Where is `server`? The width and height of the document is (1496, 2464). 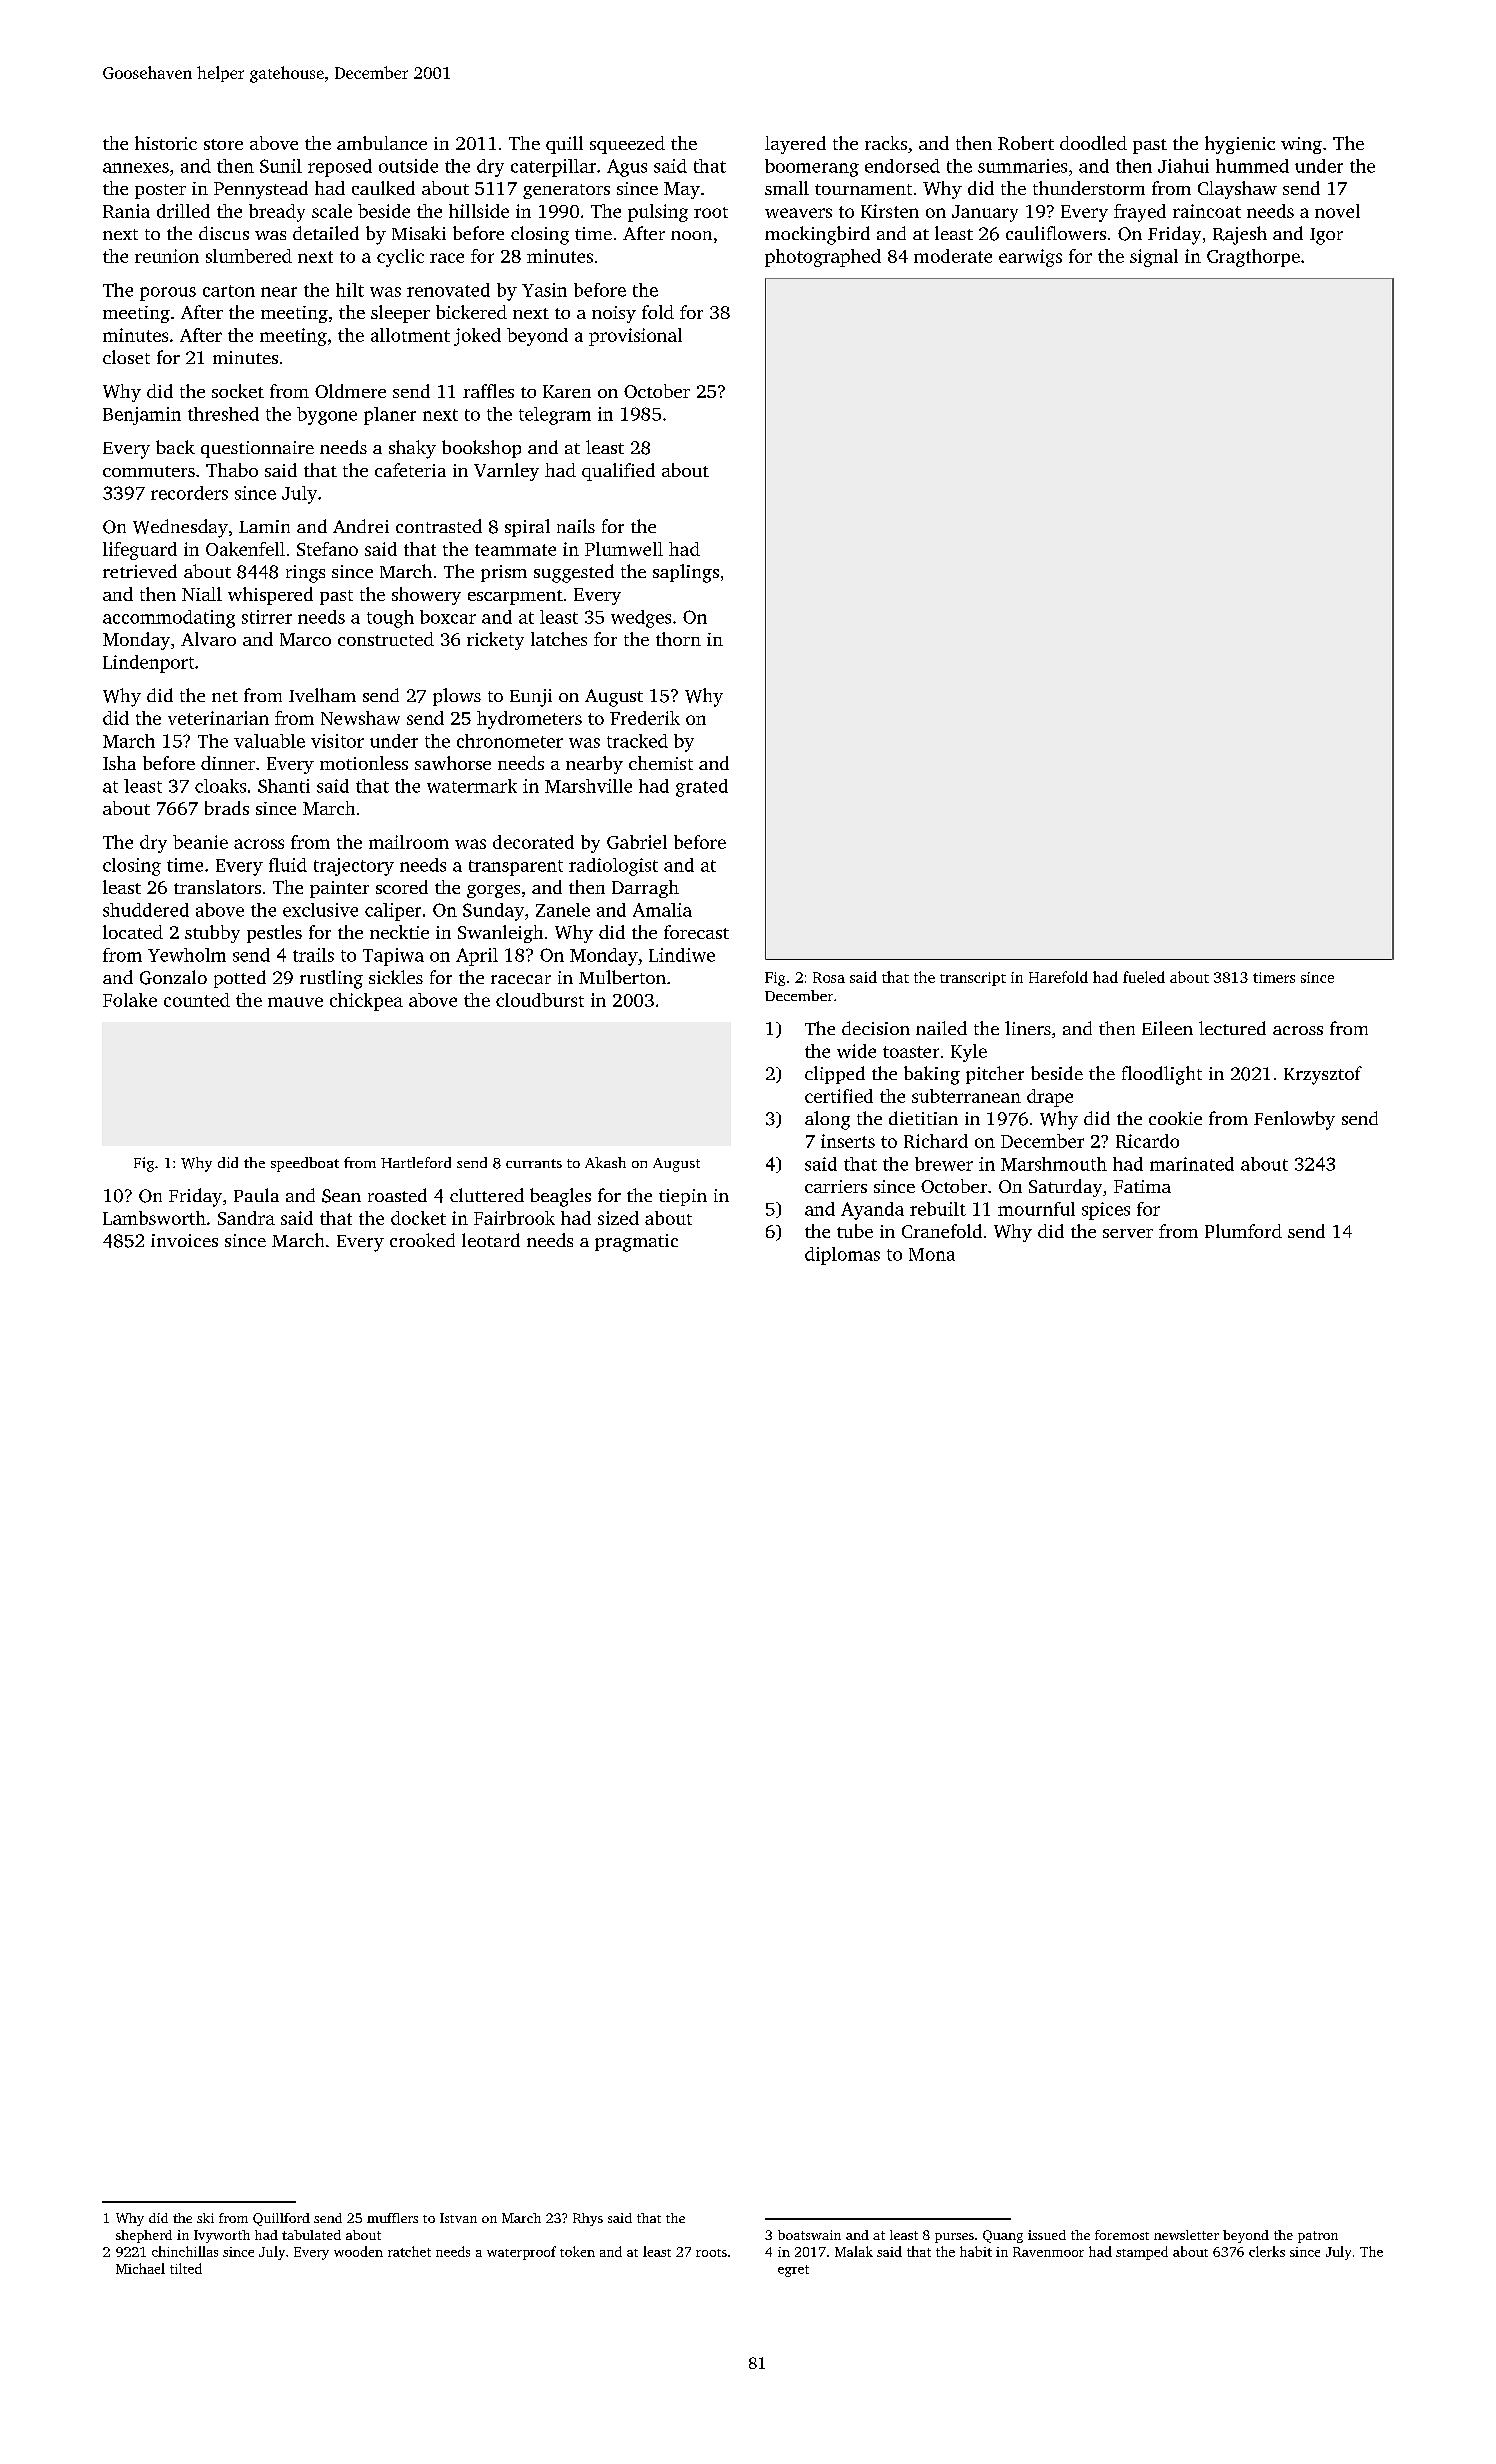 server is located at coordinates (1128, 1233).
